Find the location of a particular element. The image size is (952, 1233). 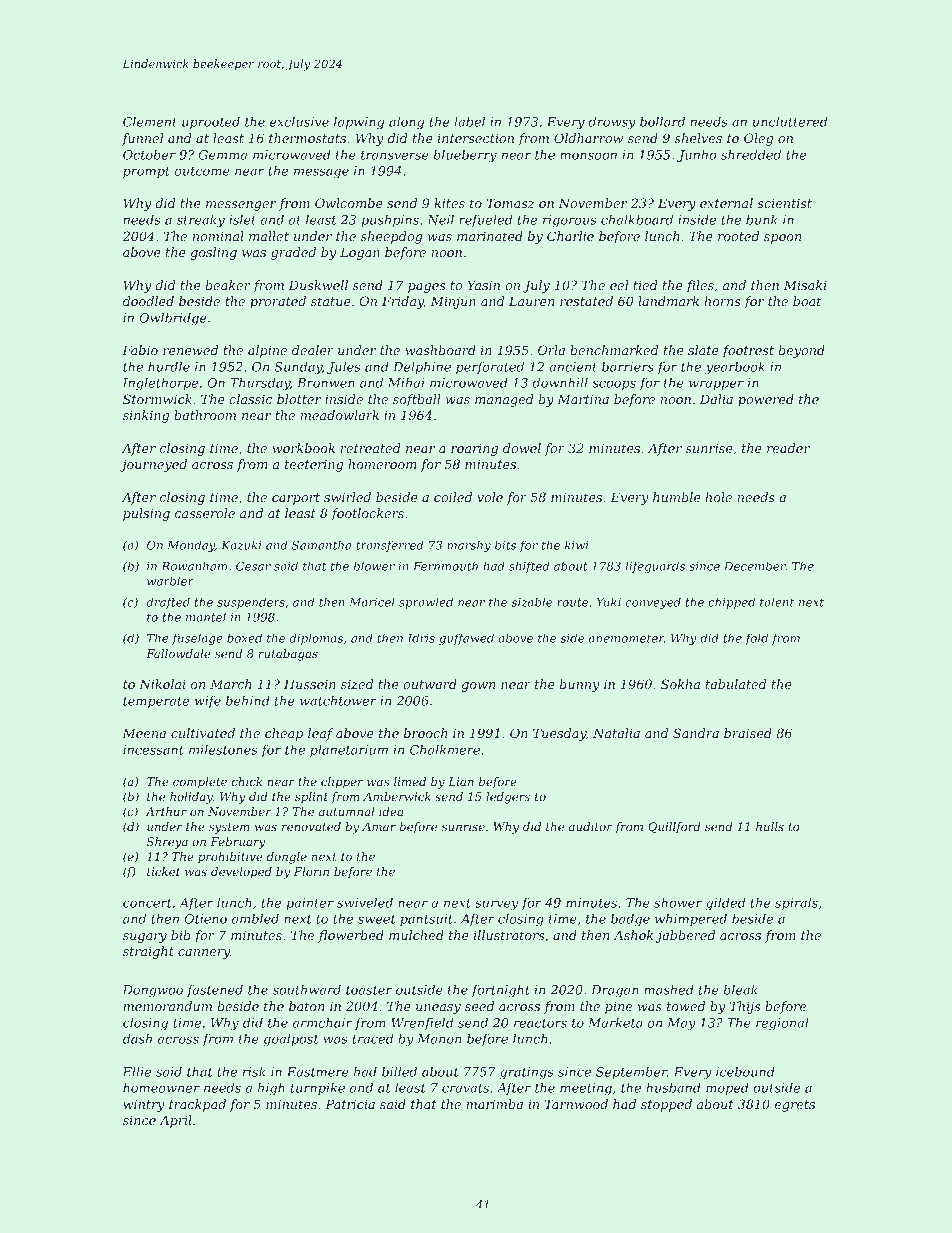

Sokha is located at coordinates (680, 684).
